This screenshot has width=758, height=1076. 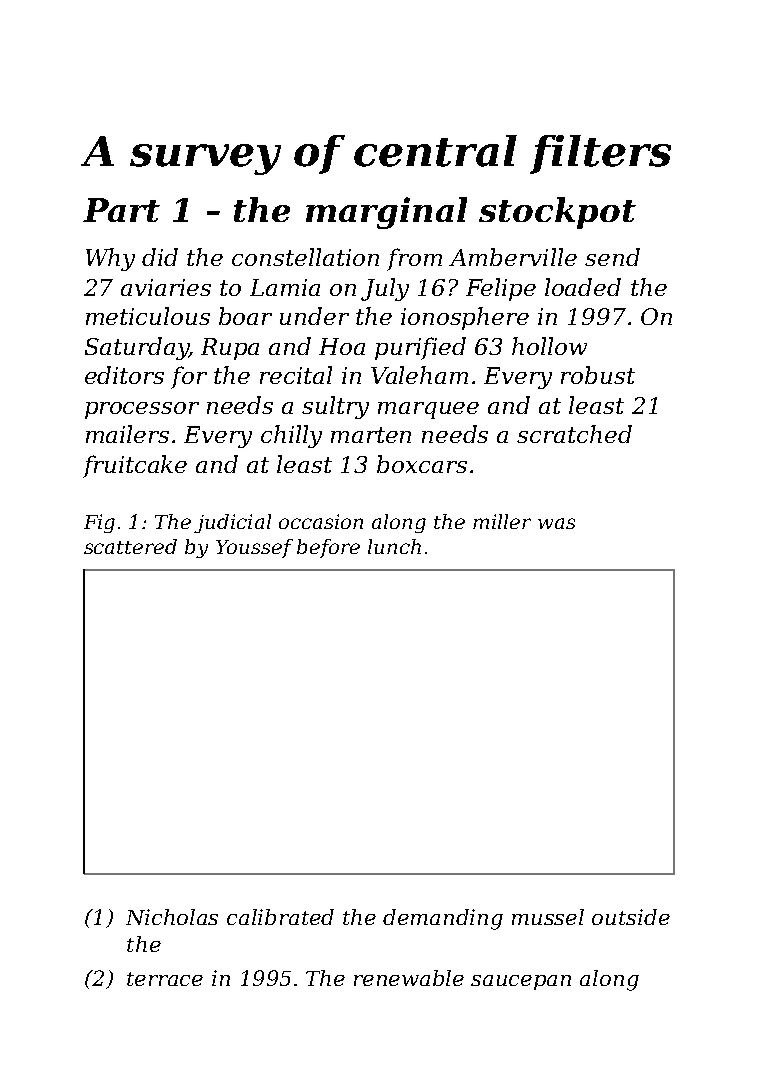 I want to click on mailers, so click(x=127, y=434).
